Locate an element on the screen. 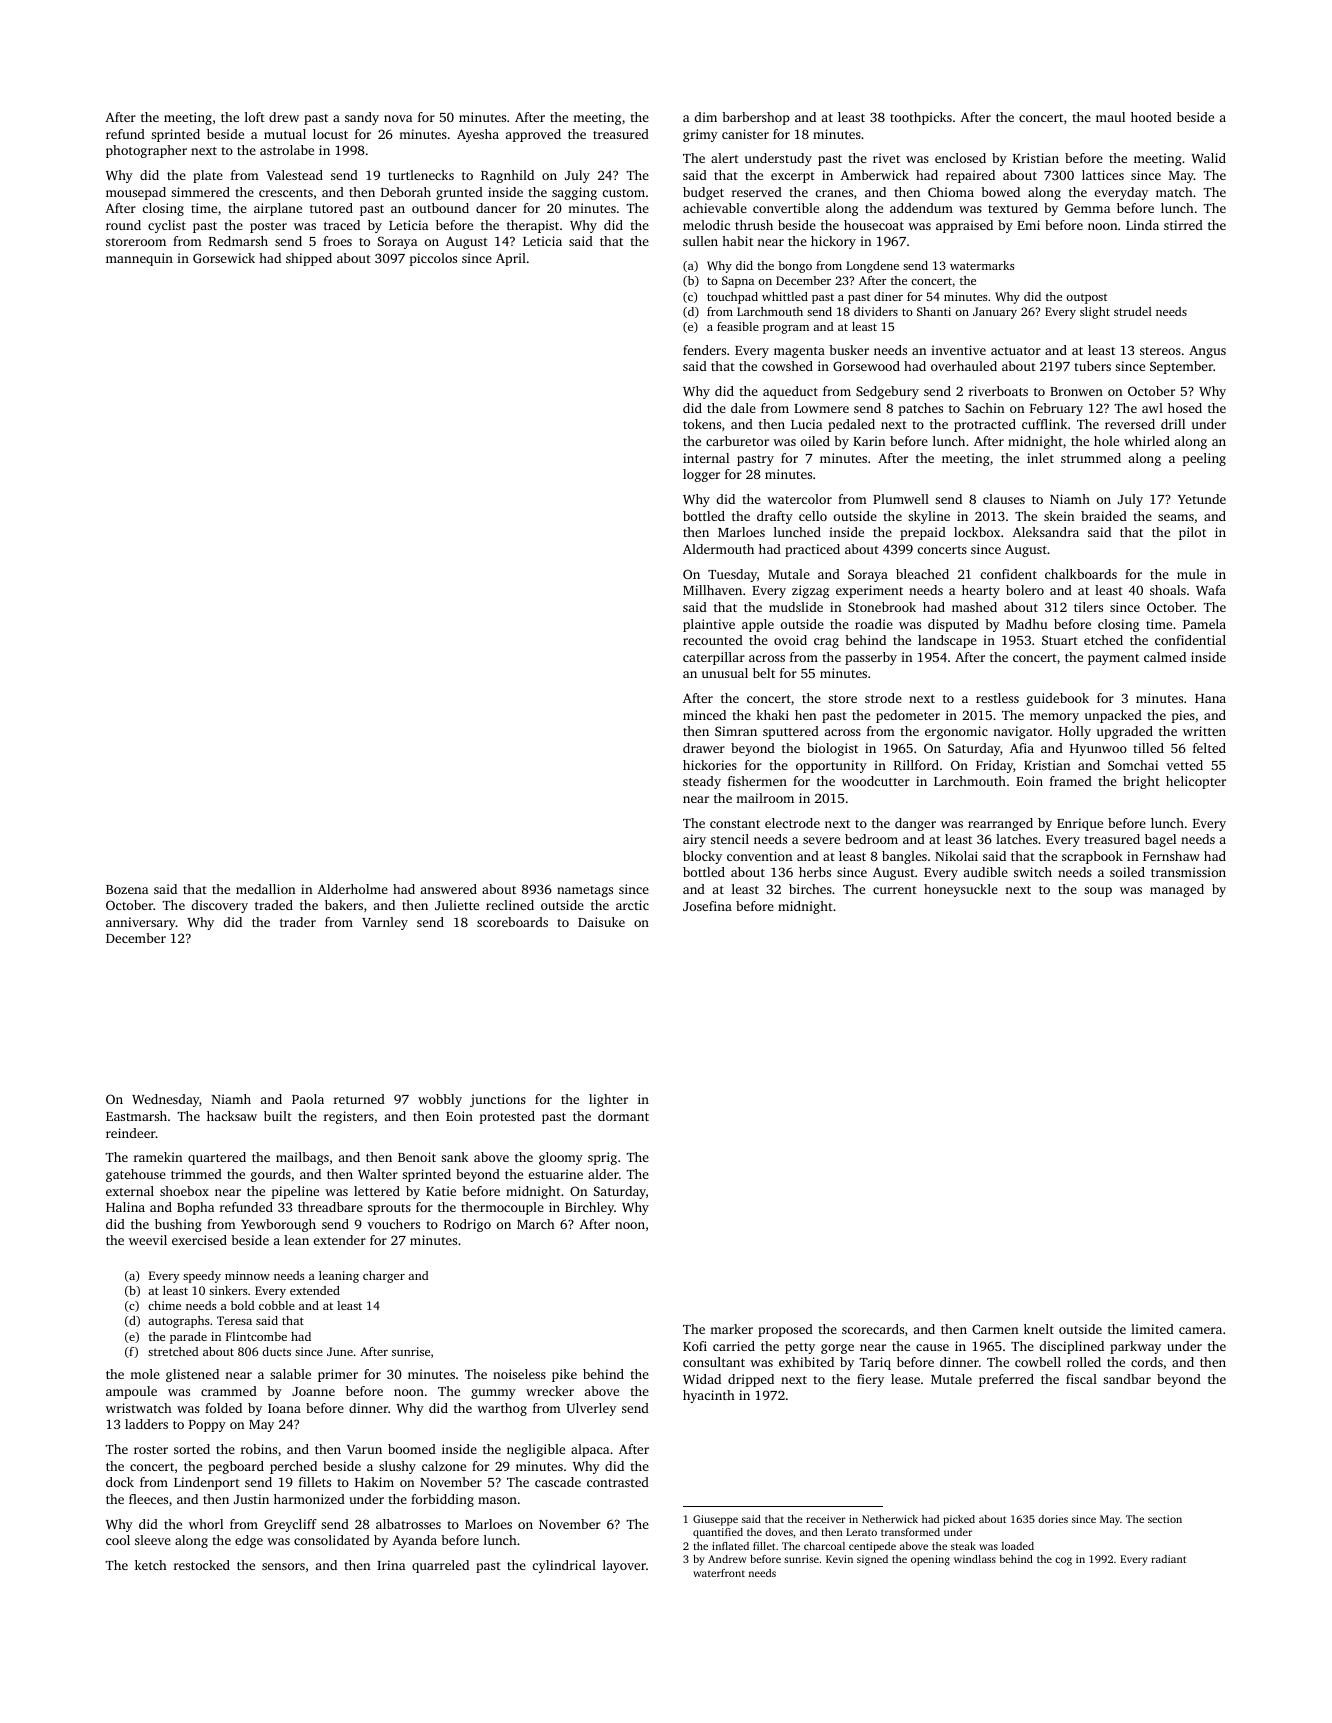 This screenshot has height=1723, width=1332. answered is located at coordinates (449, 889).
